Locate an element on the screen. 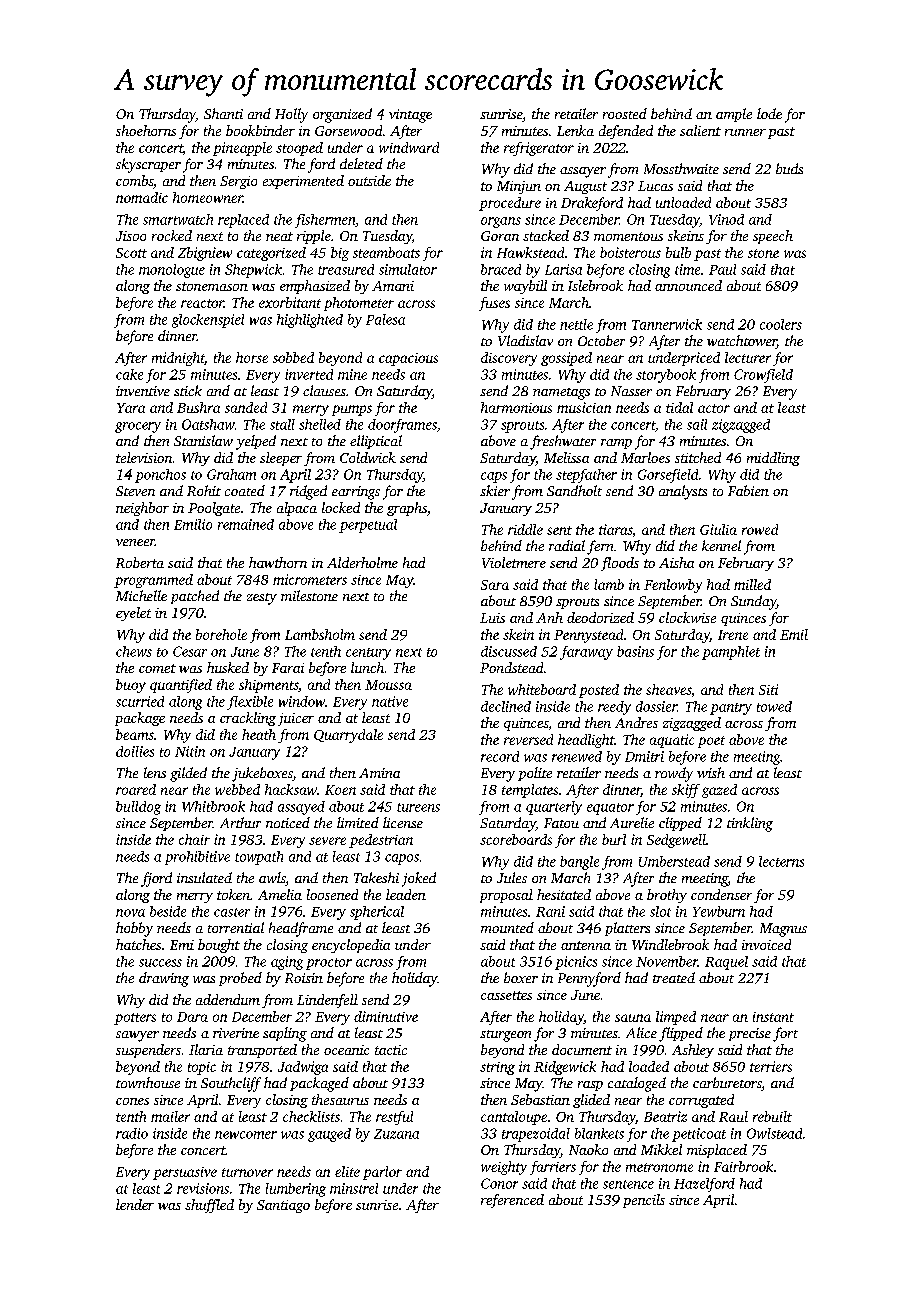  platters is located at coordinates (627, 929).
